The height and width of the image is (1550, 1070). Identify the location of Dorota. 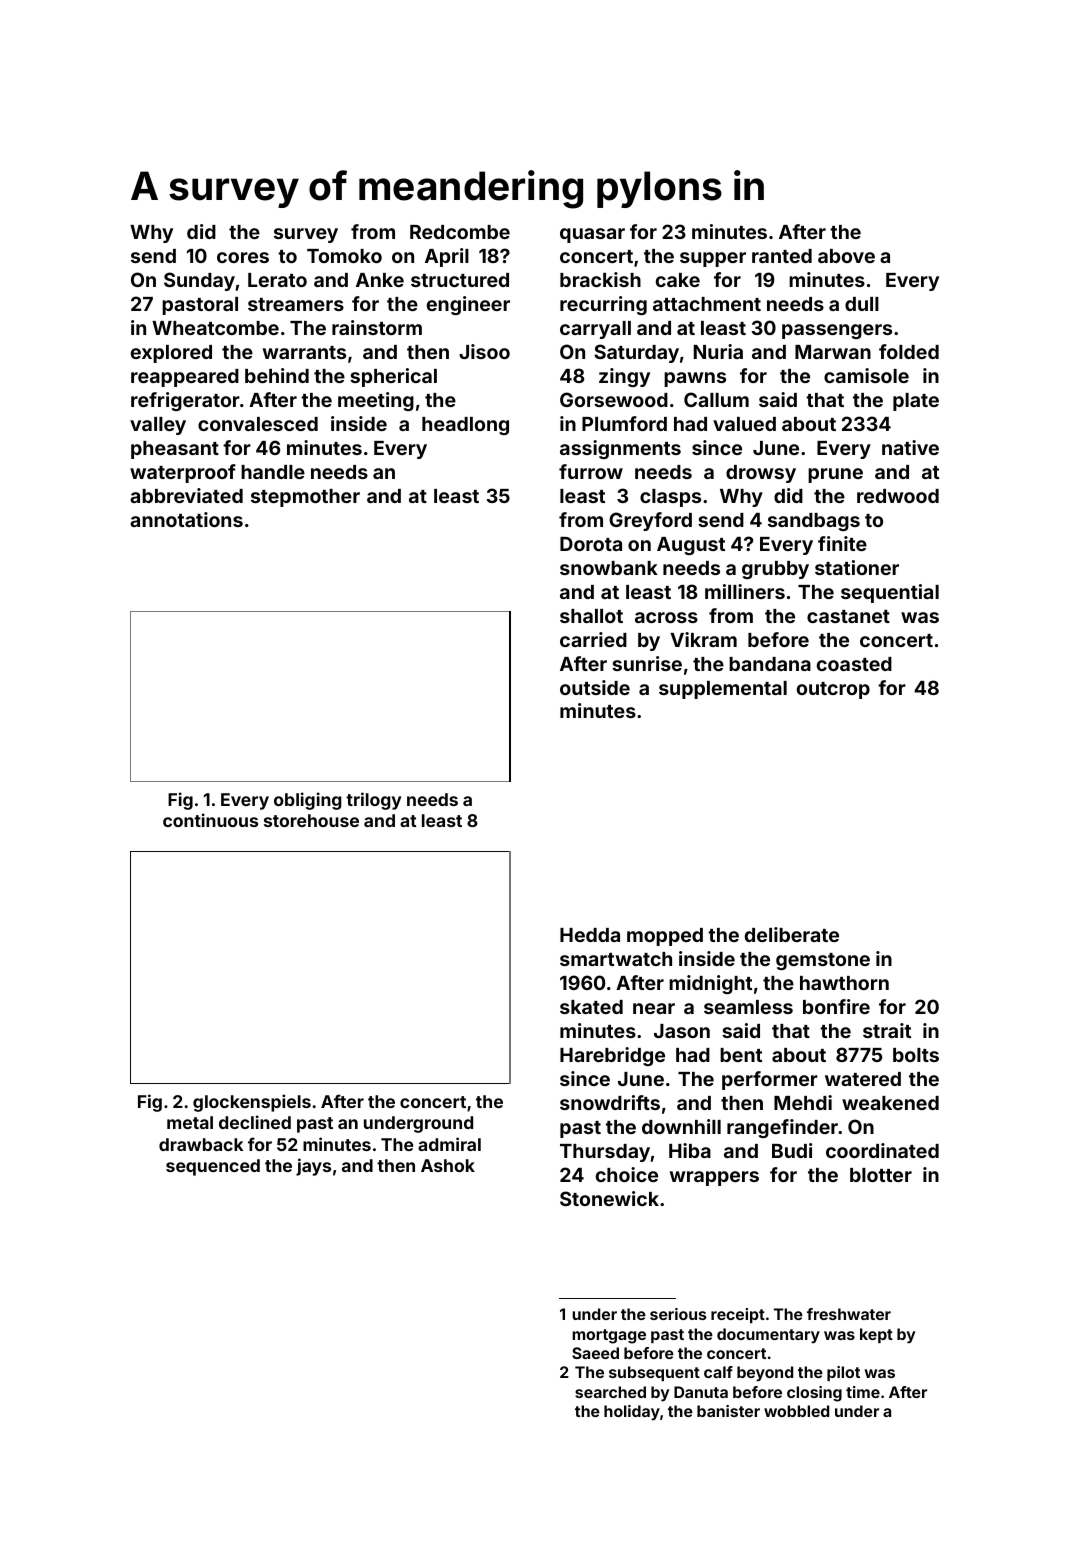
(591, 543).
